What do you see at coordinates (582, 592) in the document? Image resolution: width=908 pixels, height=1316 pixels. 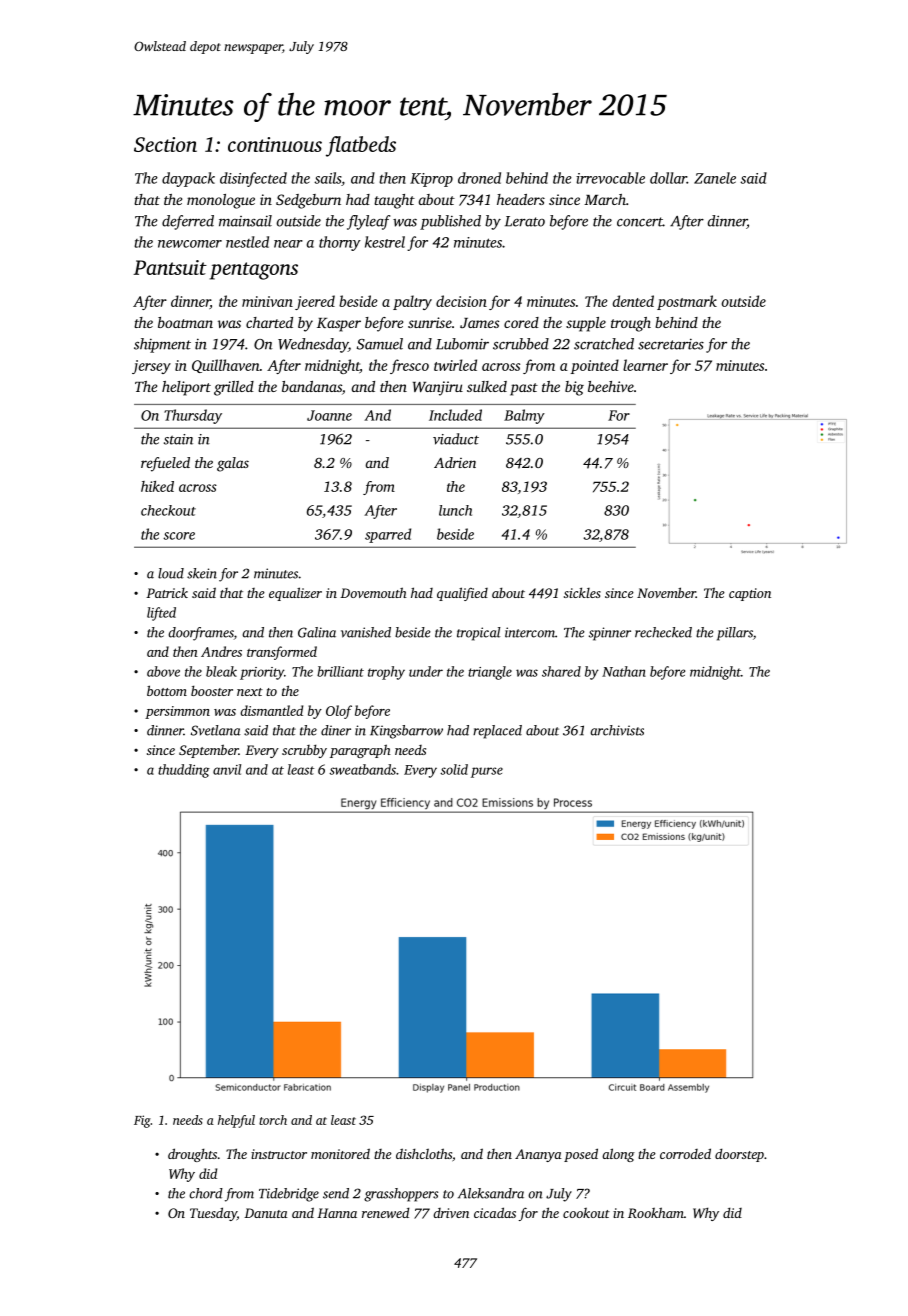 I see `sickles` at bounding box center [582, 592].
